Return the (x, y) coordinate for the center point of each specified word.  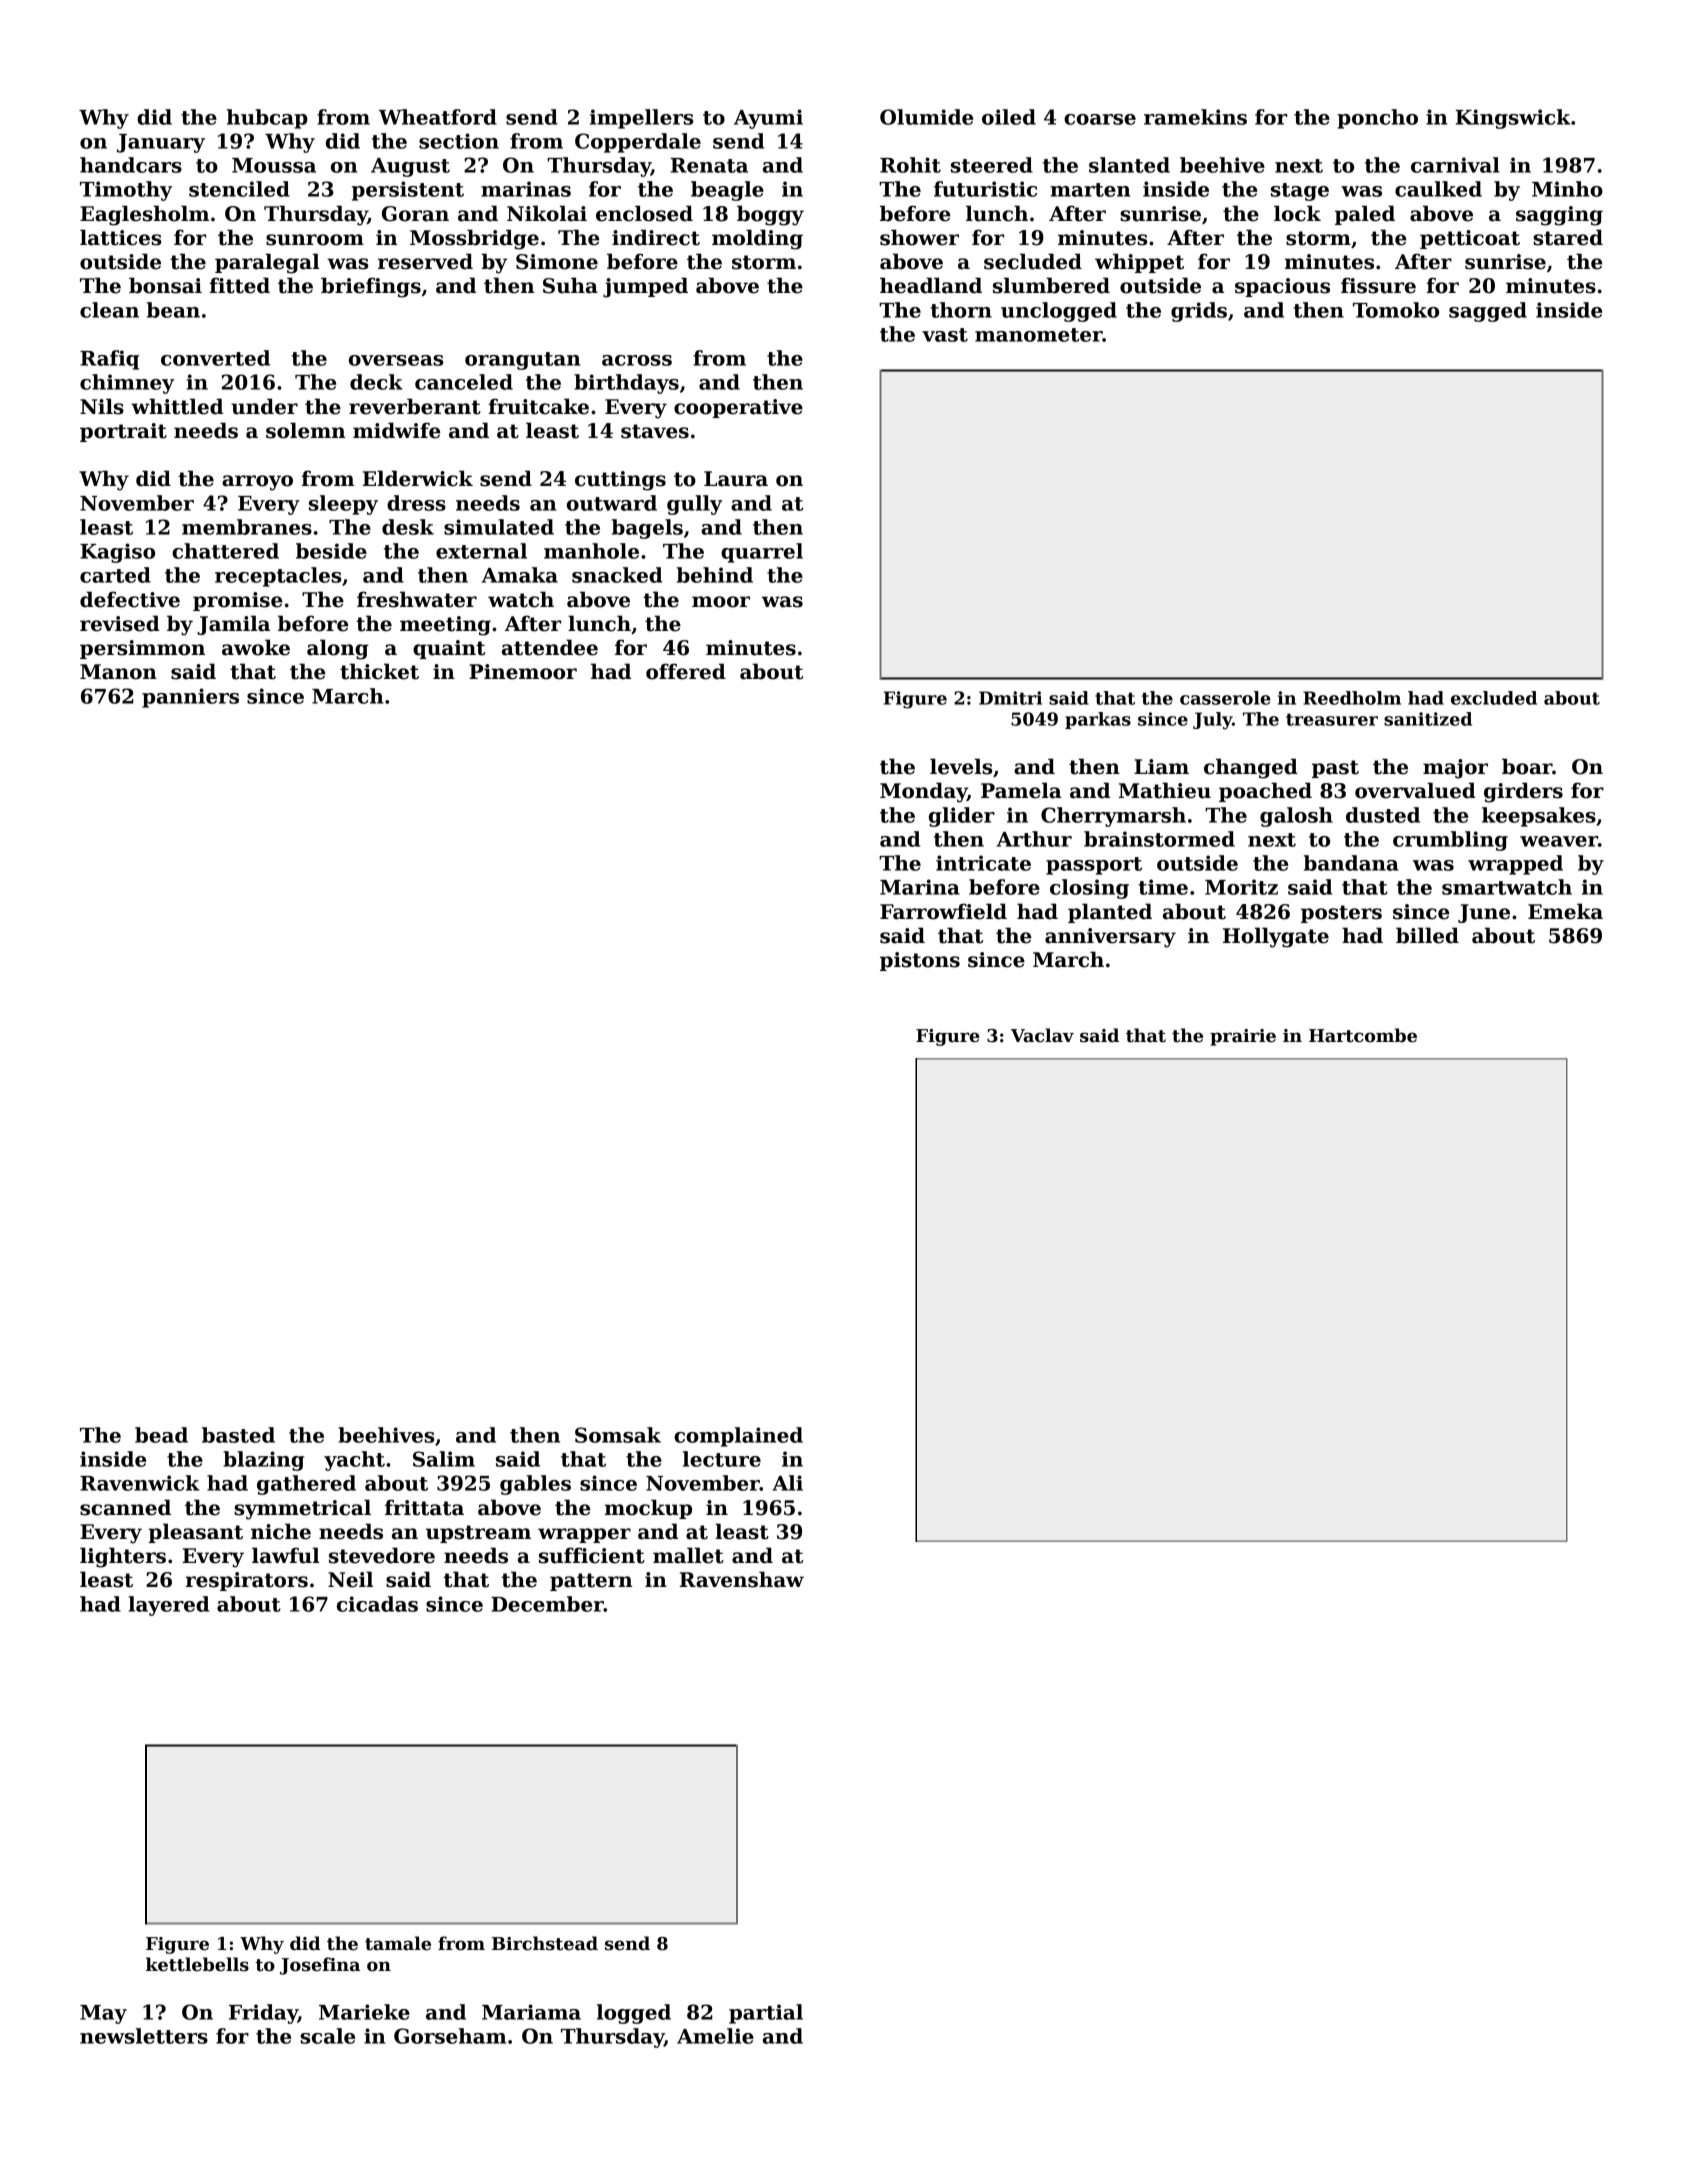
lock (1297, 213)
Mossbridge (474, 239)
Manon (118, 672)
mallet (688, 1555)
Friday (263, 2014)
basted (238, 1435)
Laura (736, 479)
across (637, 360)
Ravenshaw (741, 1579)
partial (766, 2014)
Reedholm (1352, 698)
